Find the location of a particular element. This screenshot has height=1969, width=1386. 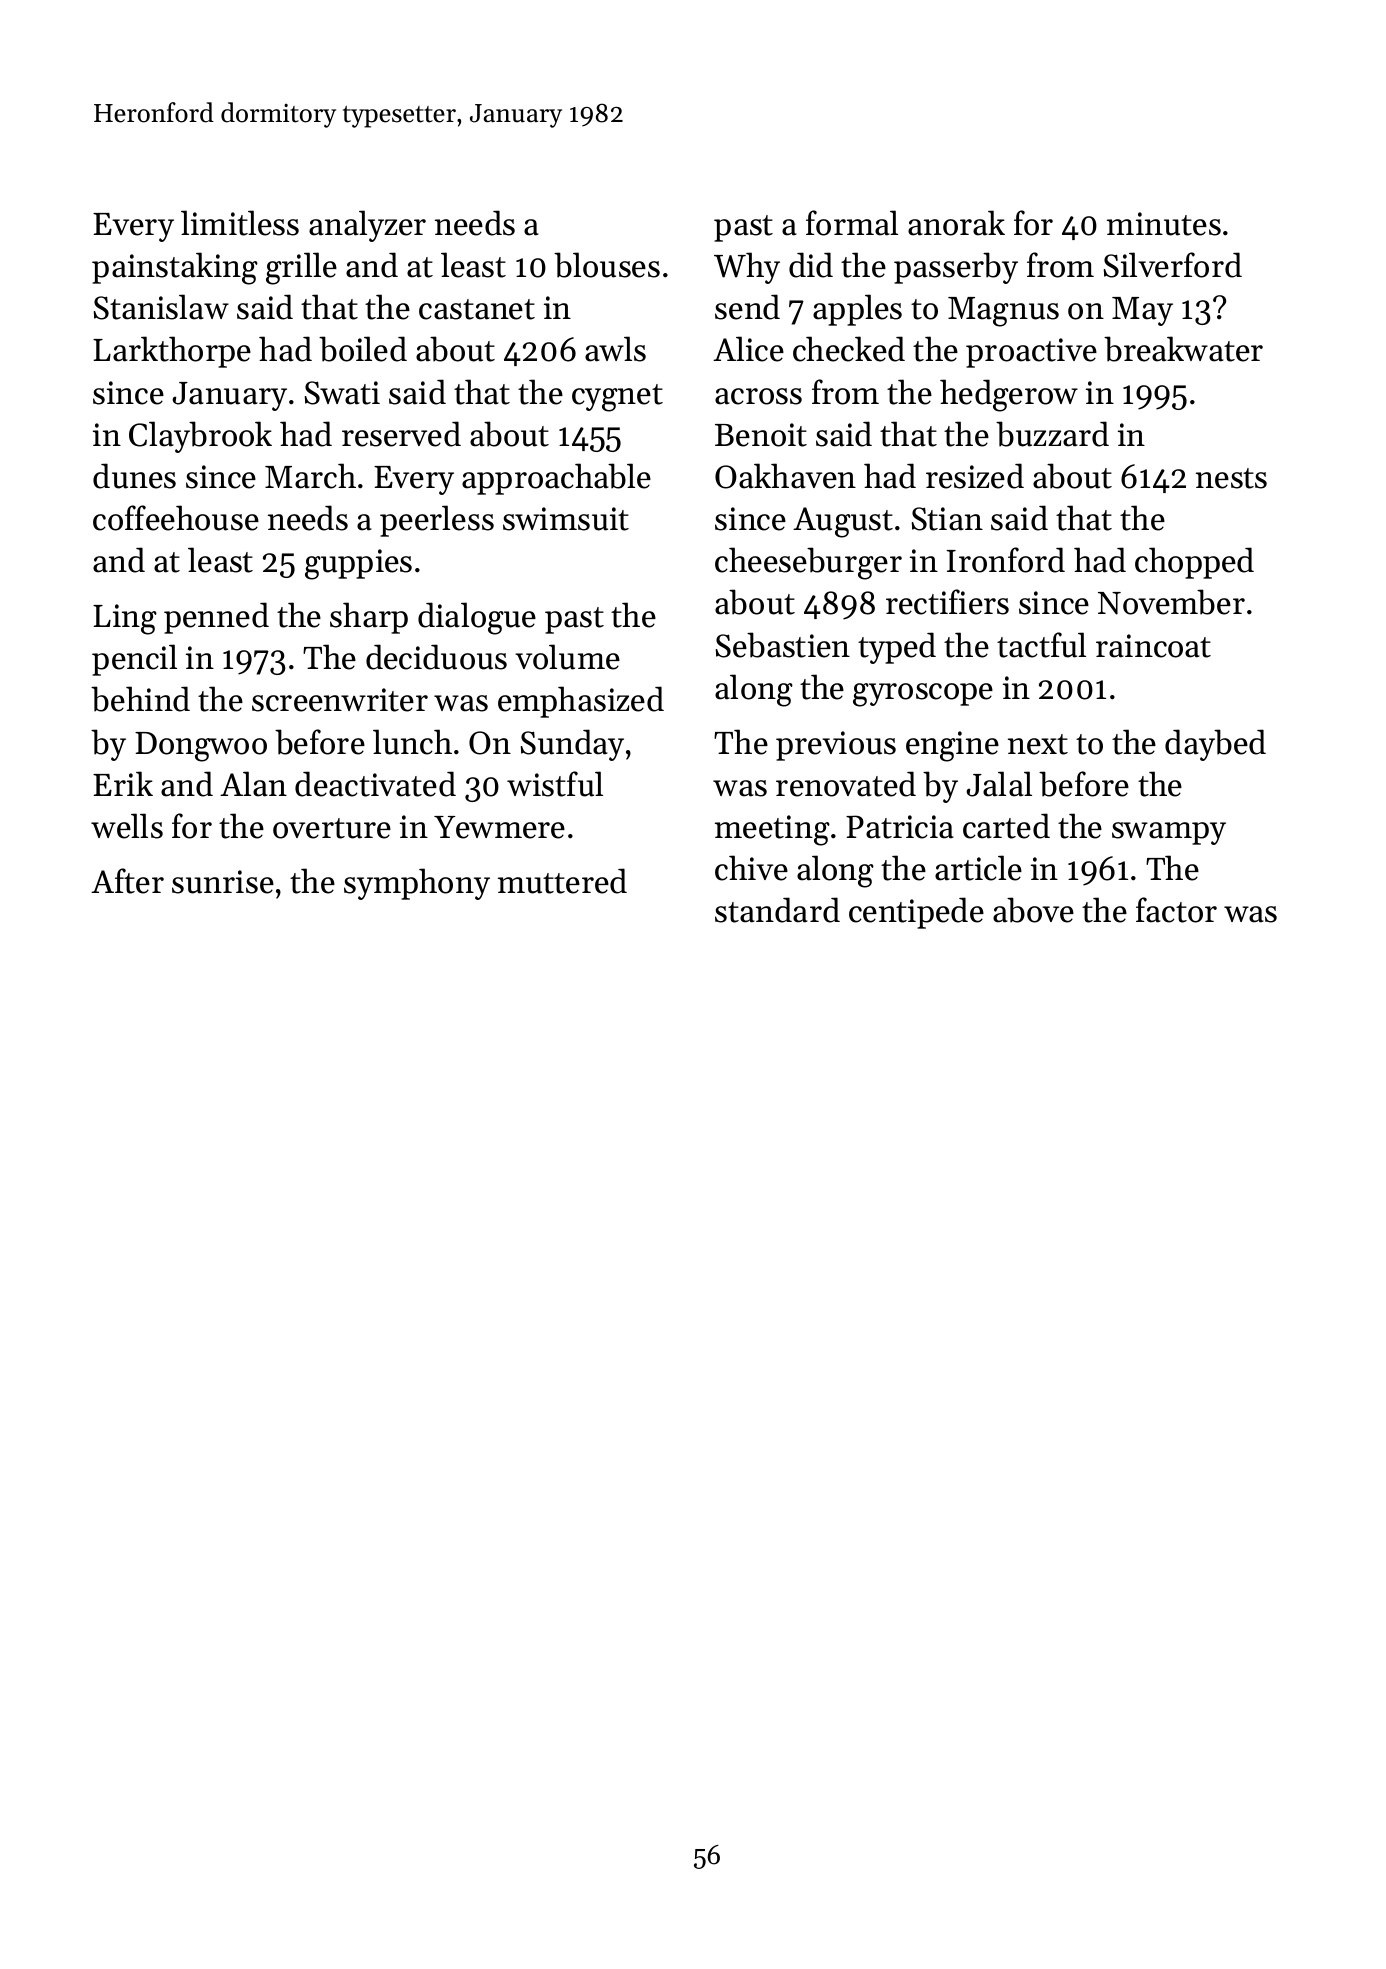

formal is located at coordinates (852, 223).
